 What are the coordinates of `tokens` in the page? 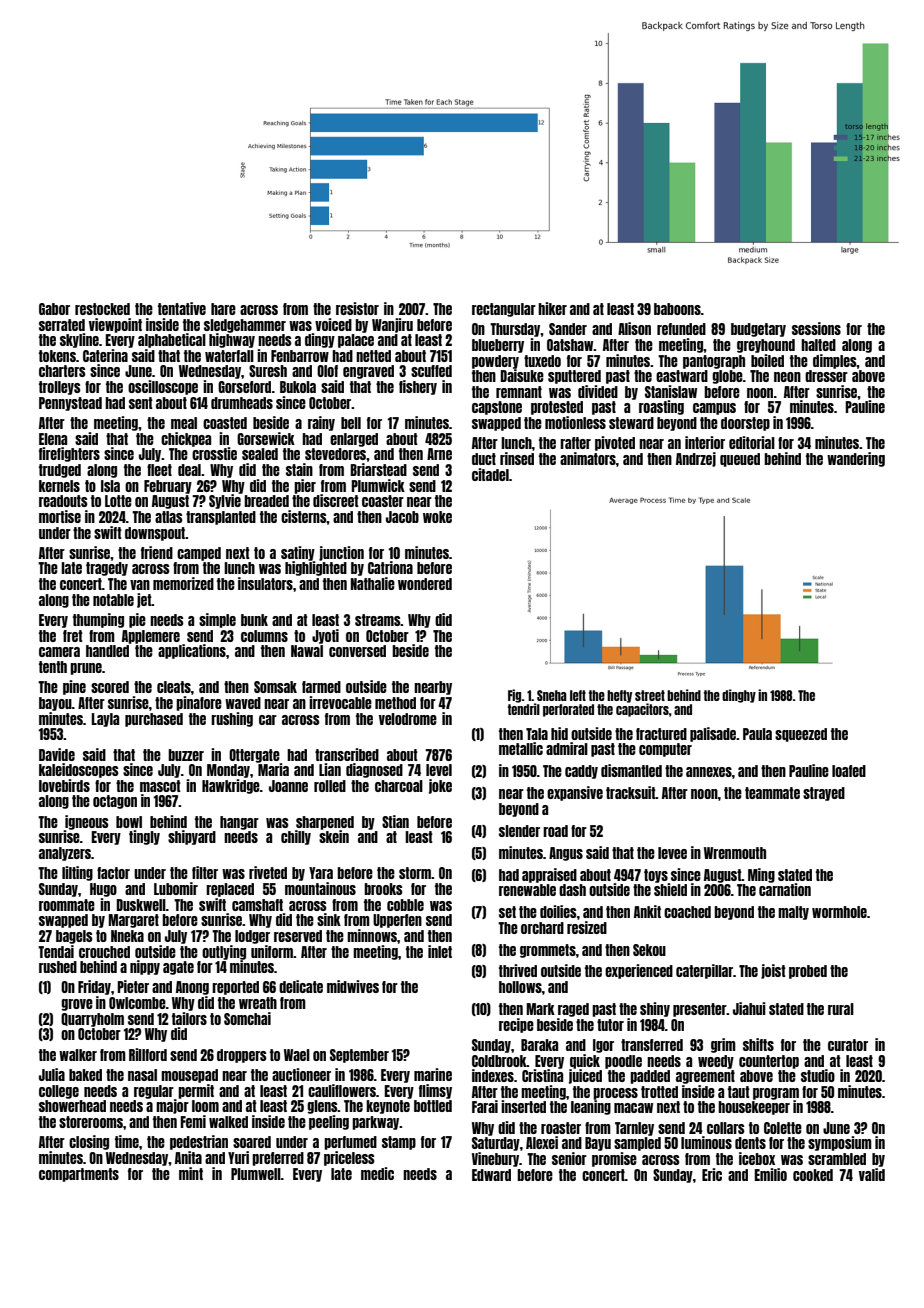 It's located at (57, 356).
